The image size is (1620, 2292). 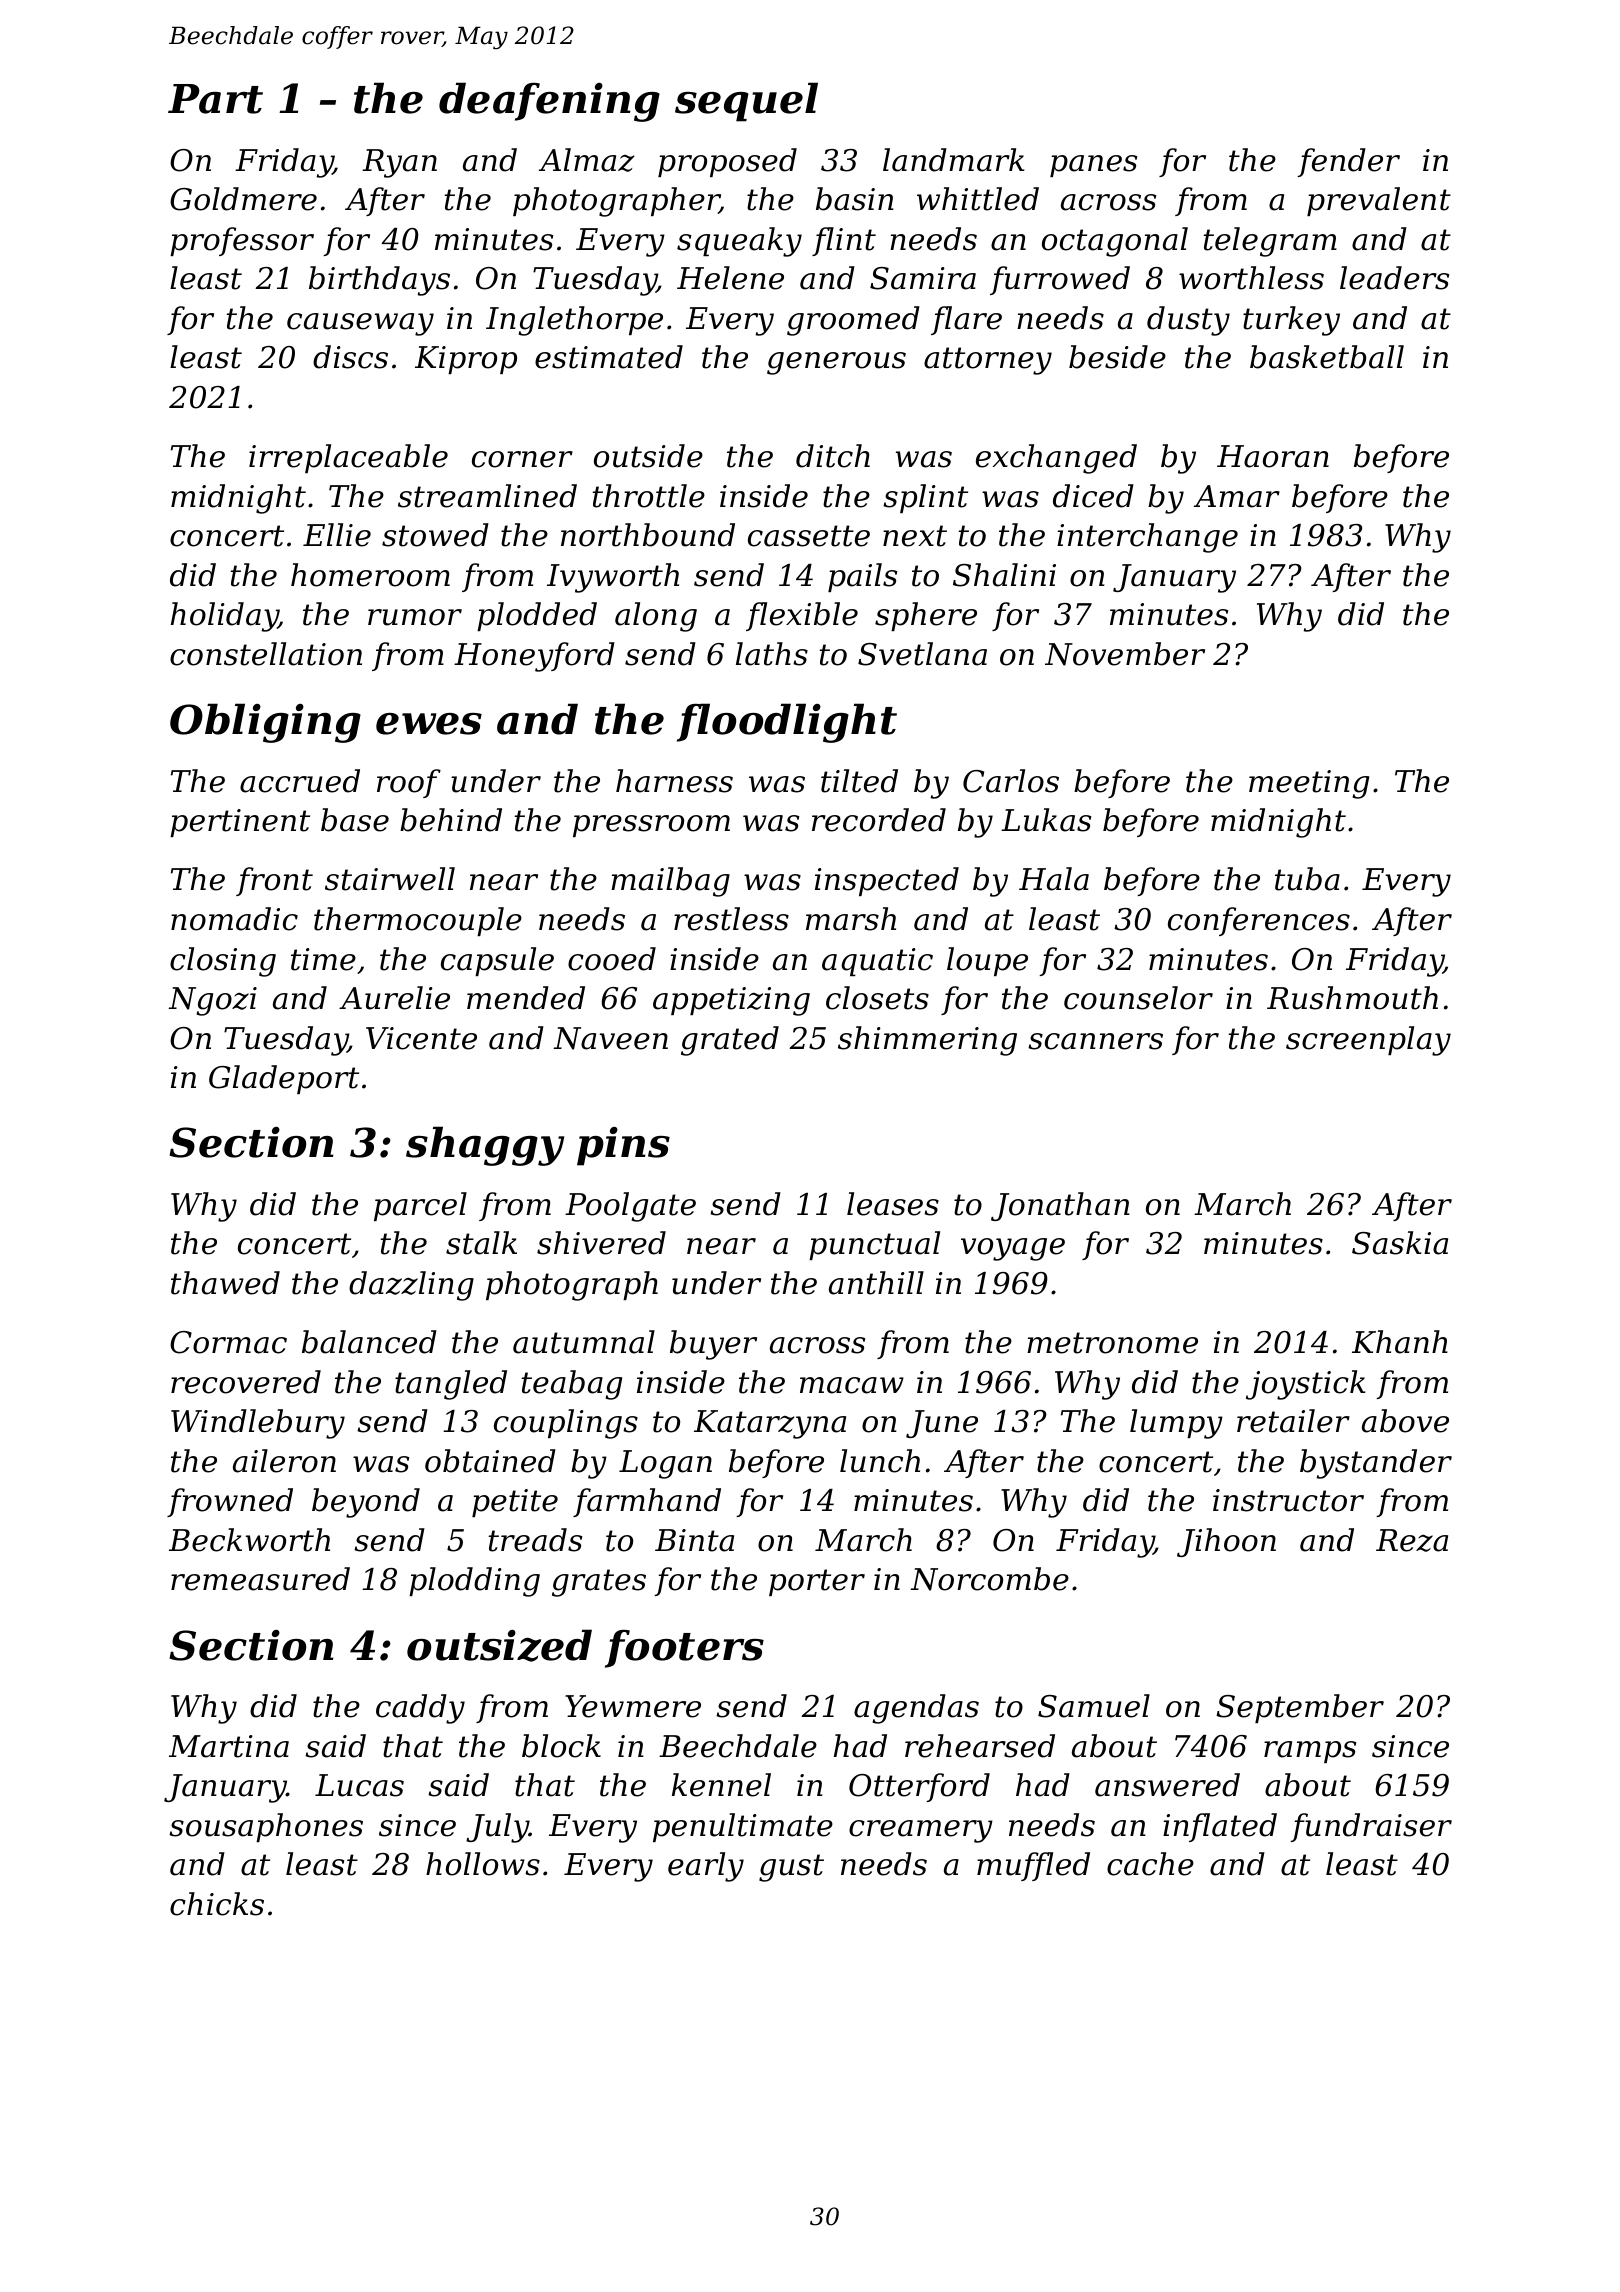 What do you see at coordinates (978, 199) in the screenshot?
I see `whittled` at bounding box center [978, 199].
